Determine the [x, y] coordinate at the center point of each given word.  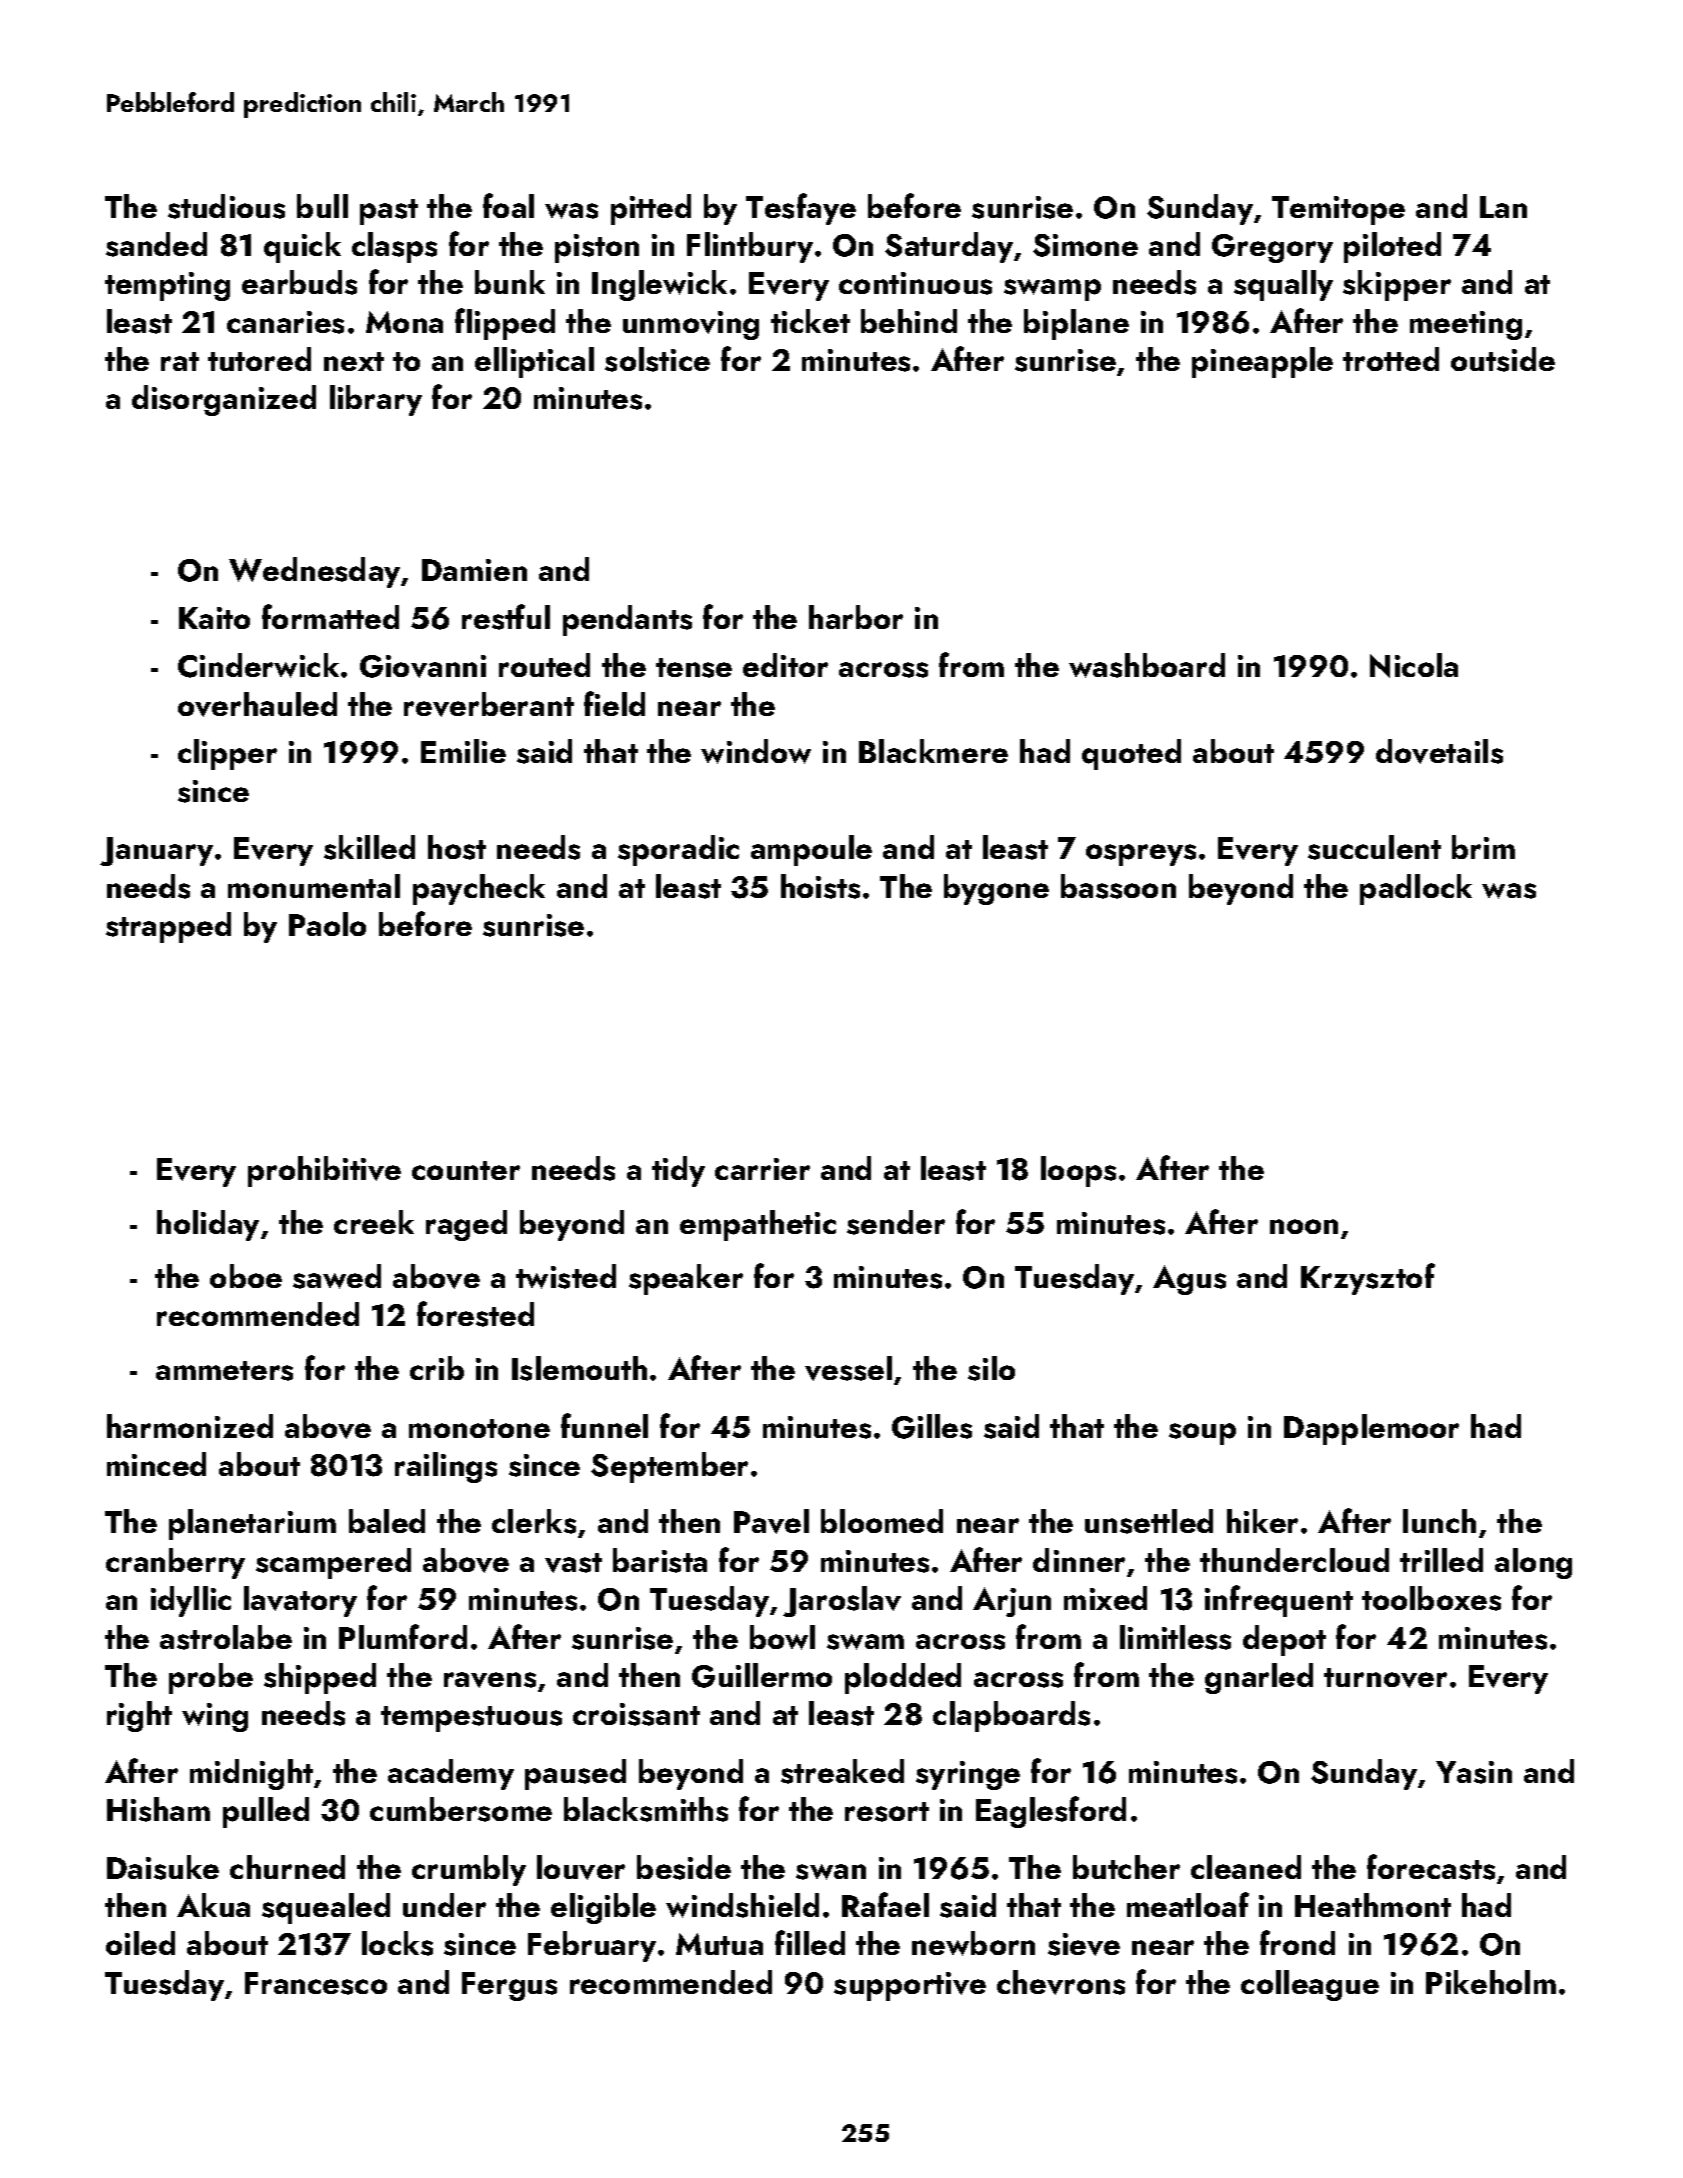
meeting [1466, 325]
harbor [856, 617]
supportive [910, 1986]
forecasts [1431, 1867]
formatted [330, 616]
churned [287, 1867]
